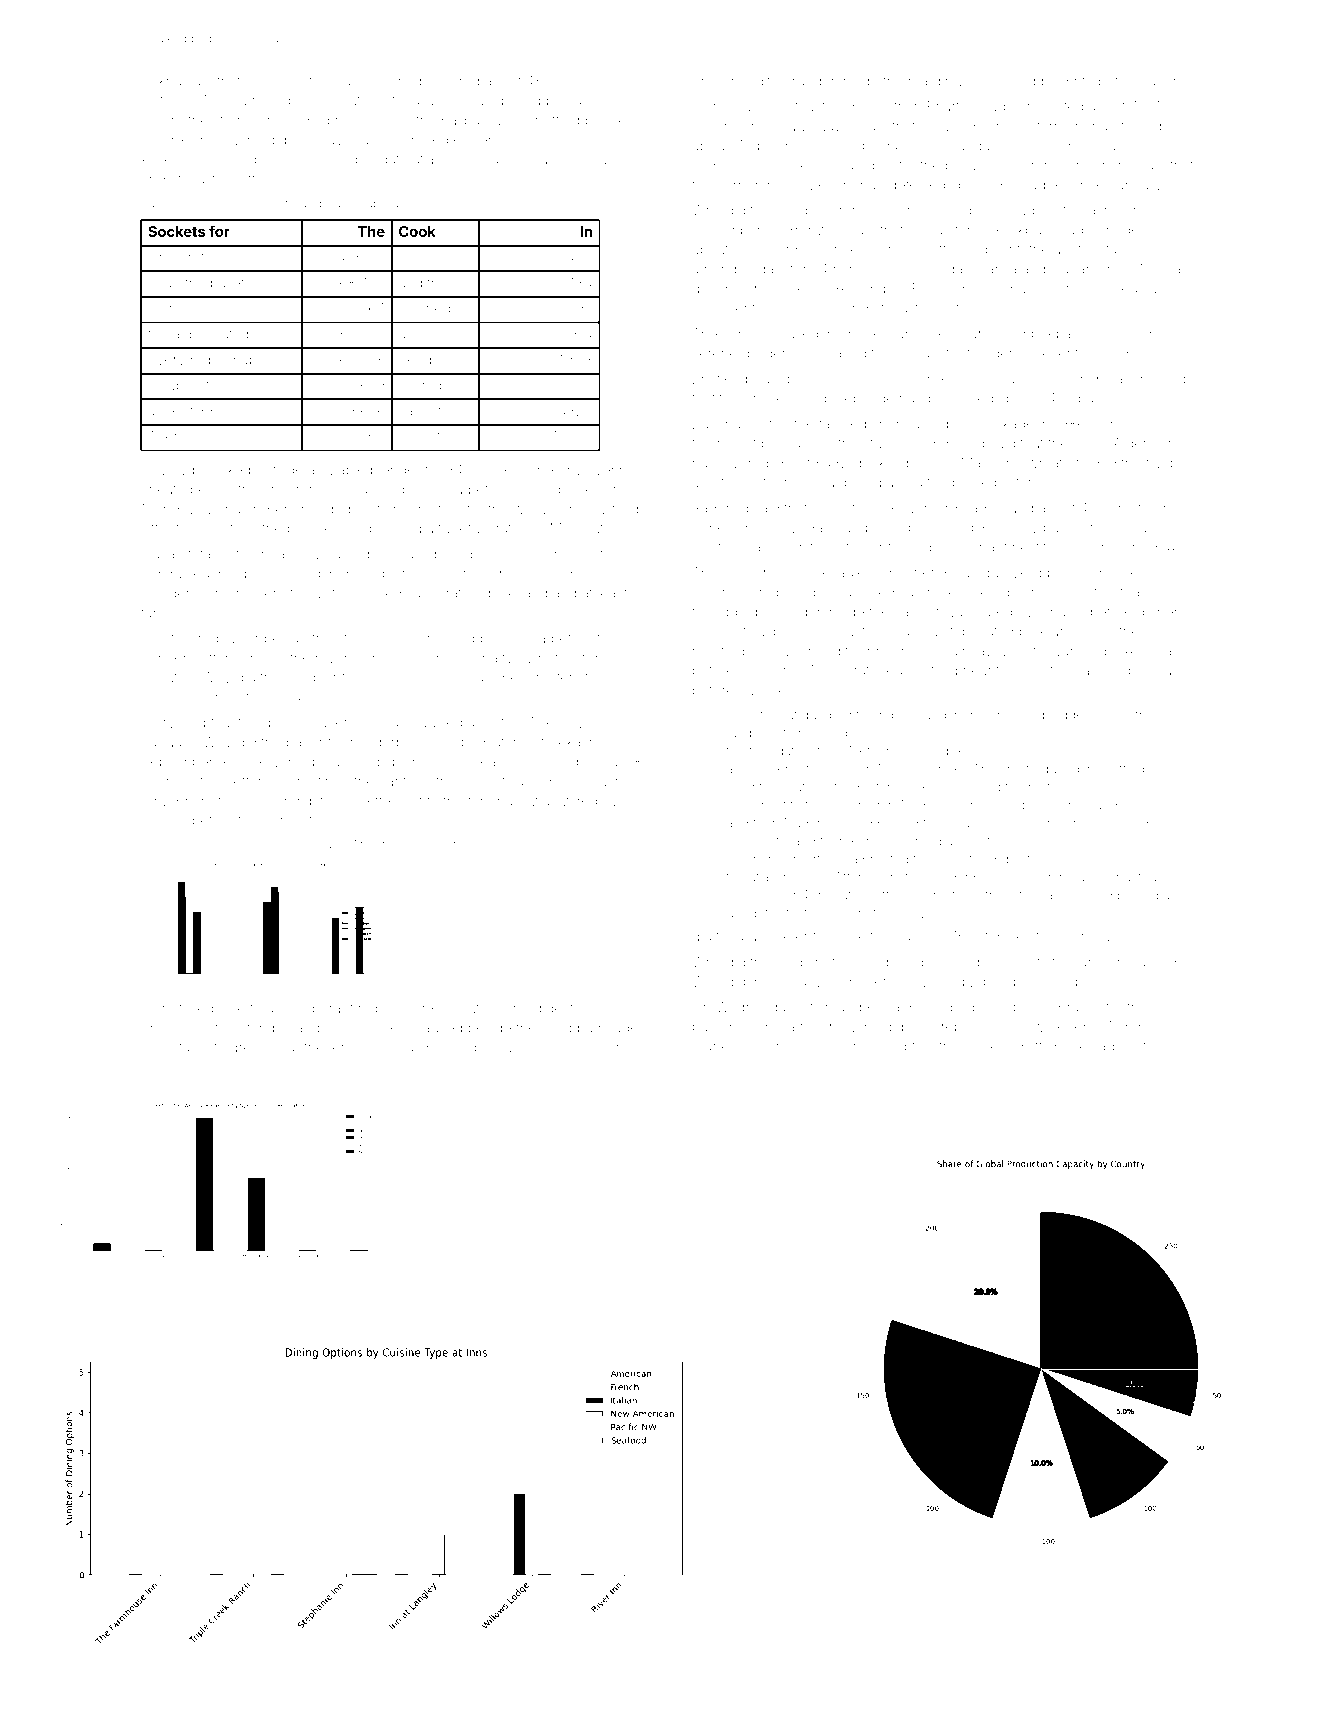  I want to click on reclined, so click(425, 308).
